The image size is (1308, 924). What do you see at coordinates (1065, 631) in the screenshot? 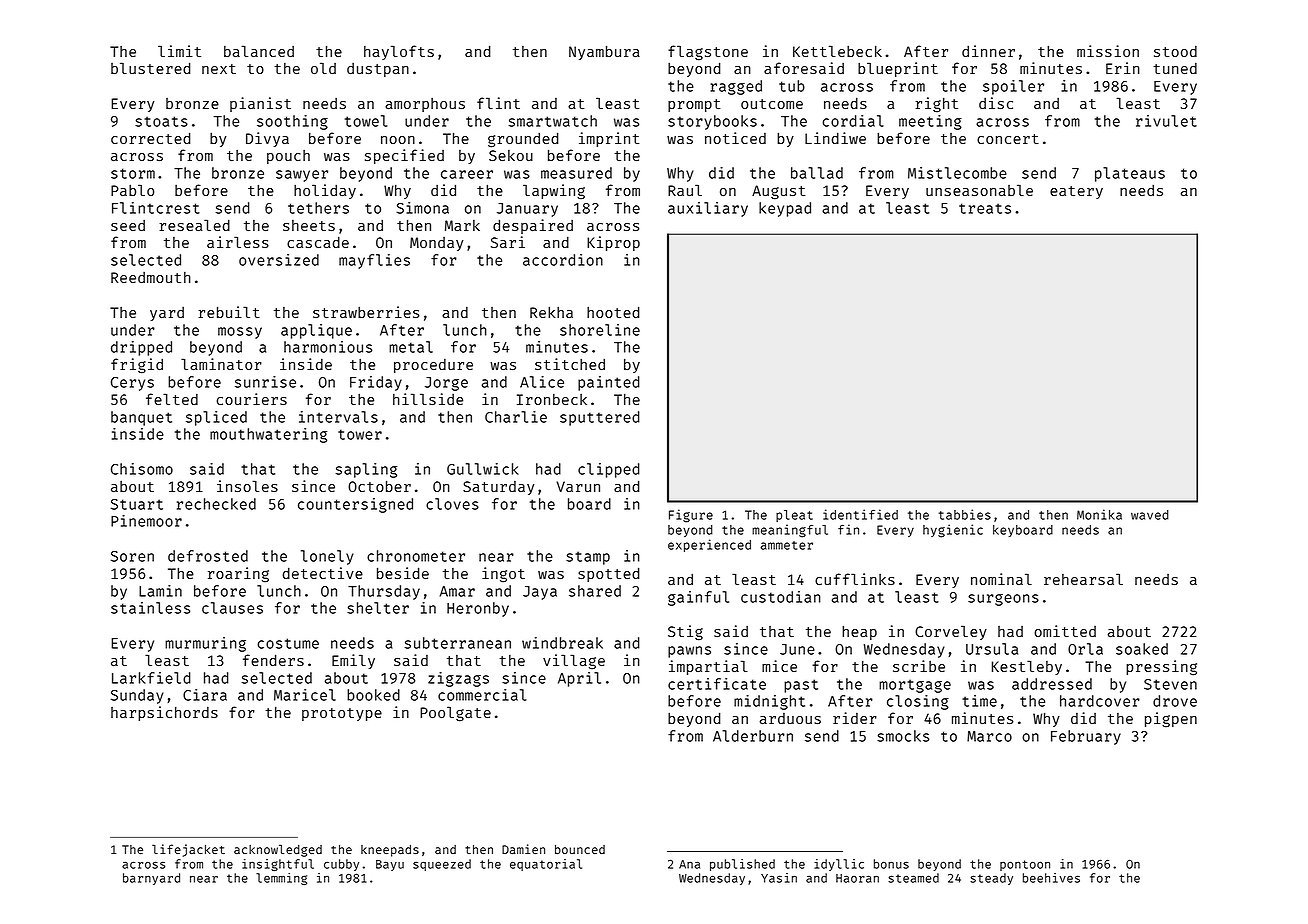
I see `omitted` at bounding box center [1065, 631].
